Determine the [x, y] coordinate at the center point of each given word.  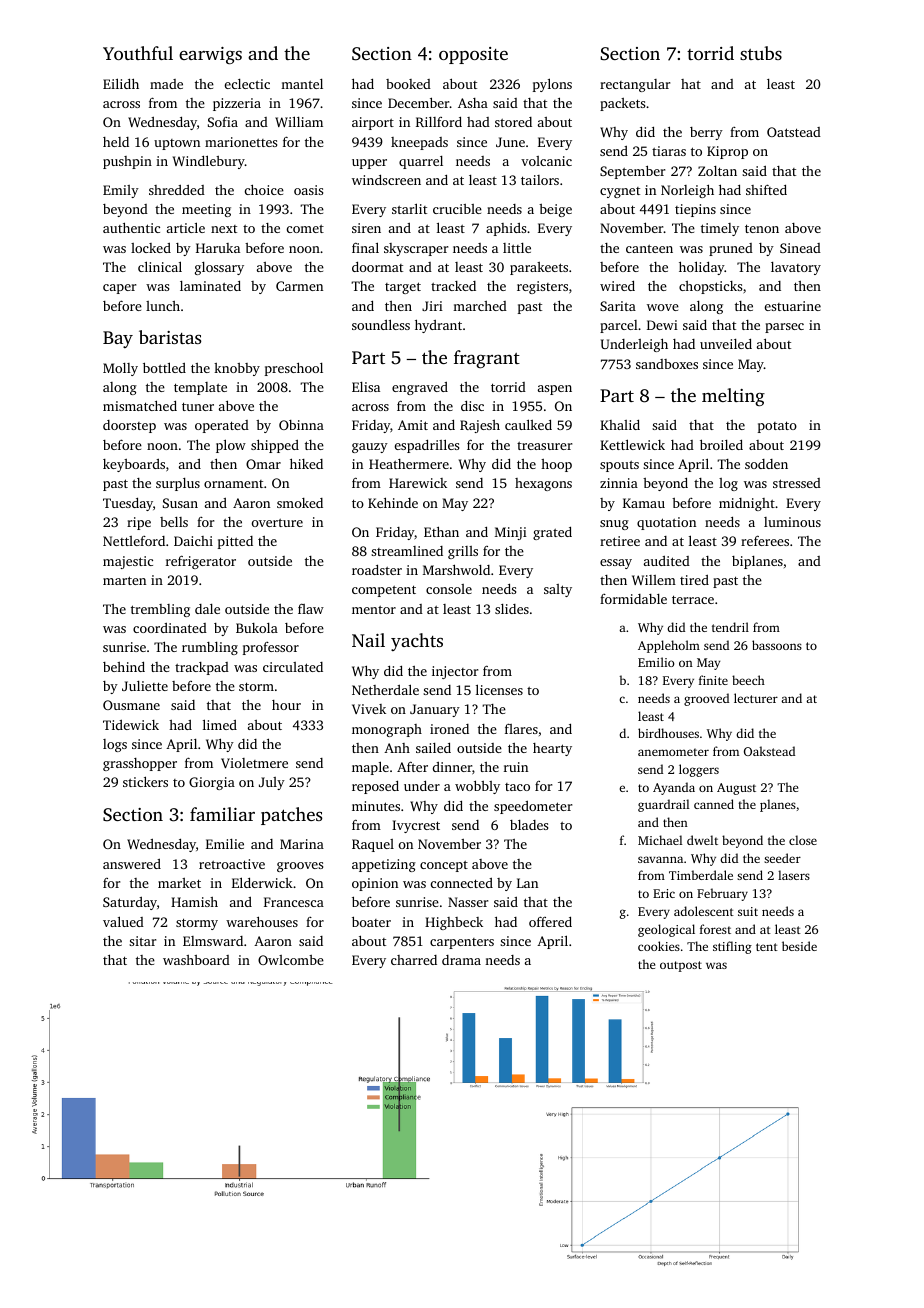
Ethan [441, 531]
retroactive [232, 864]
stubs [761, 53]
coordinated [170, 628]
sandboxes [667, 364]
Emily [121, 191]
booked [408, 84]
